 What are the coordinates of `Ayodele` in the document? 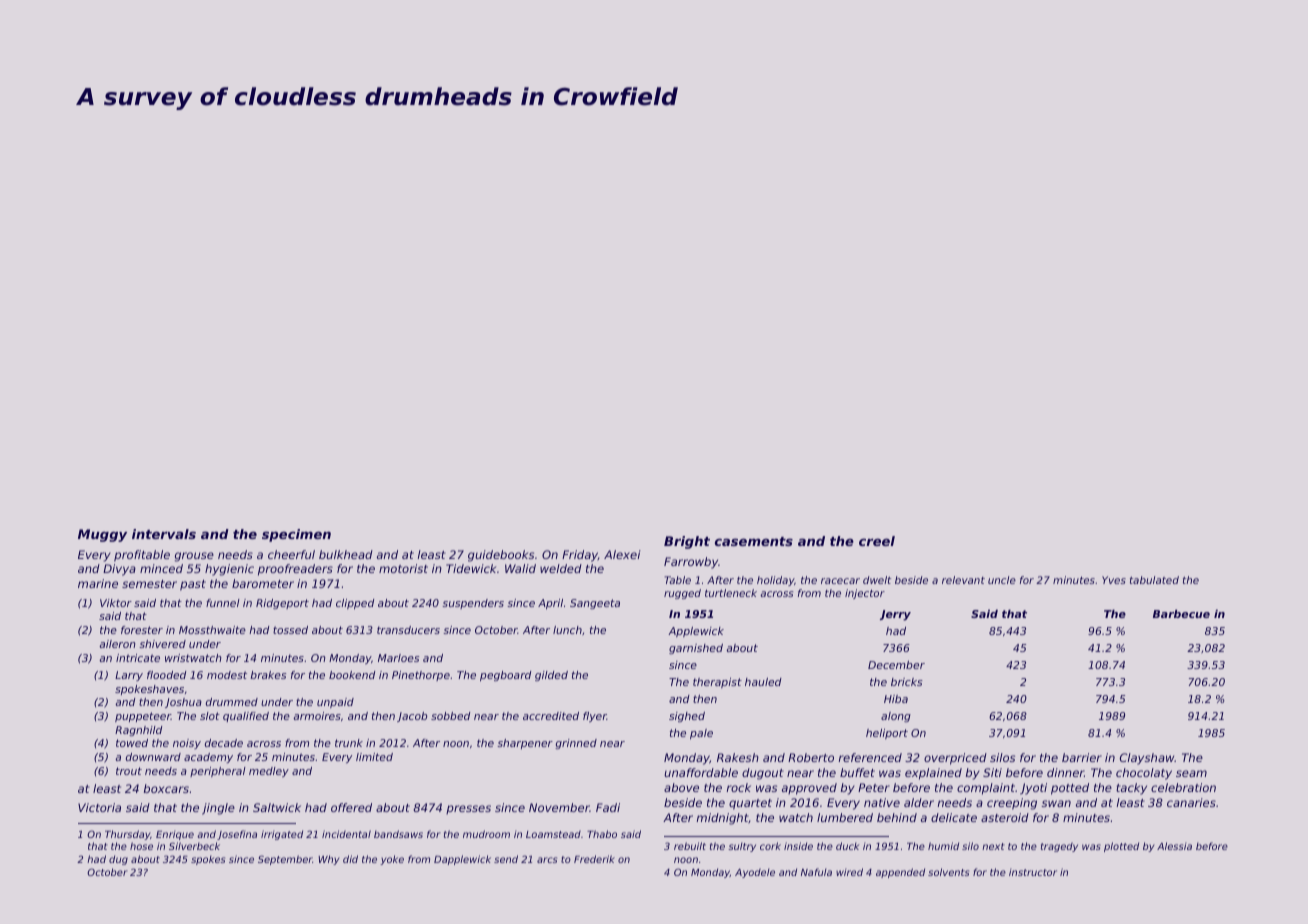 It's located at (755, 873).
